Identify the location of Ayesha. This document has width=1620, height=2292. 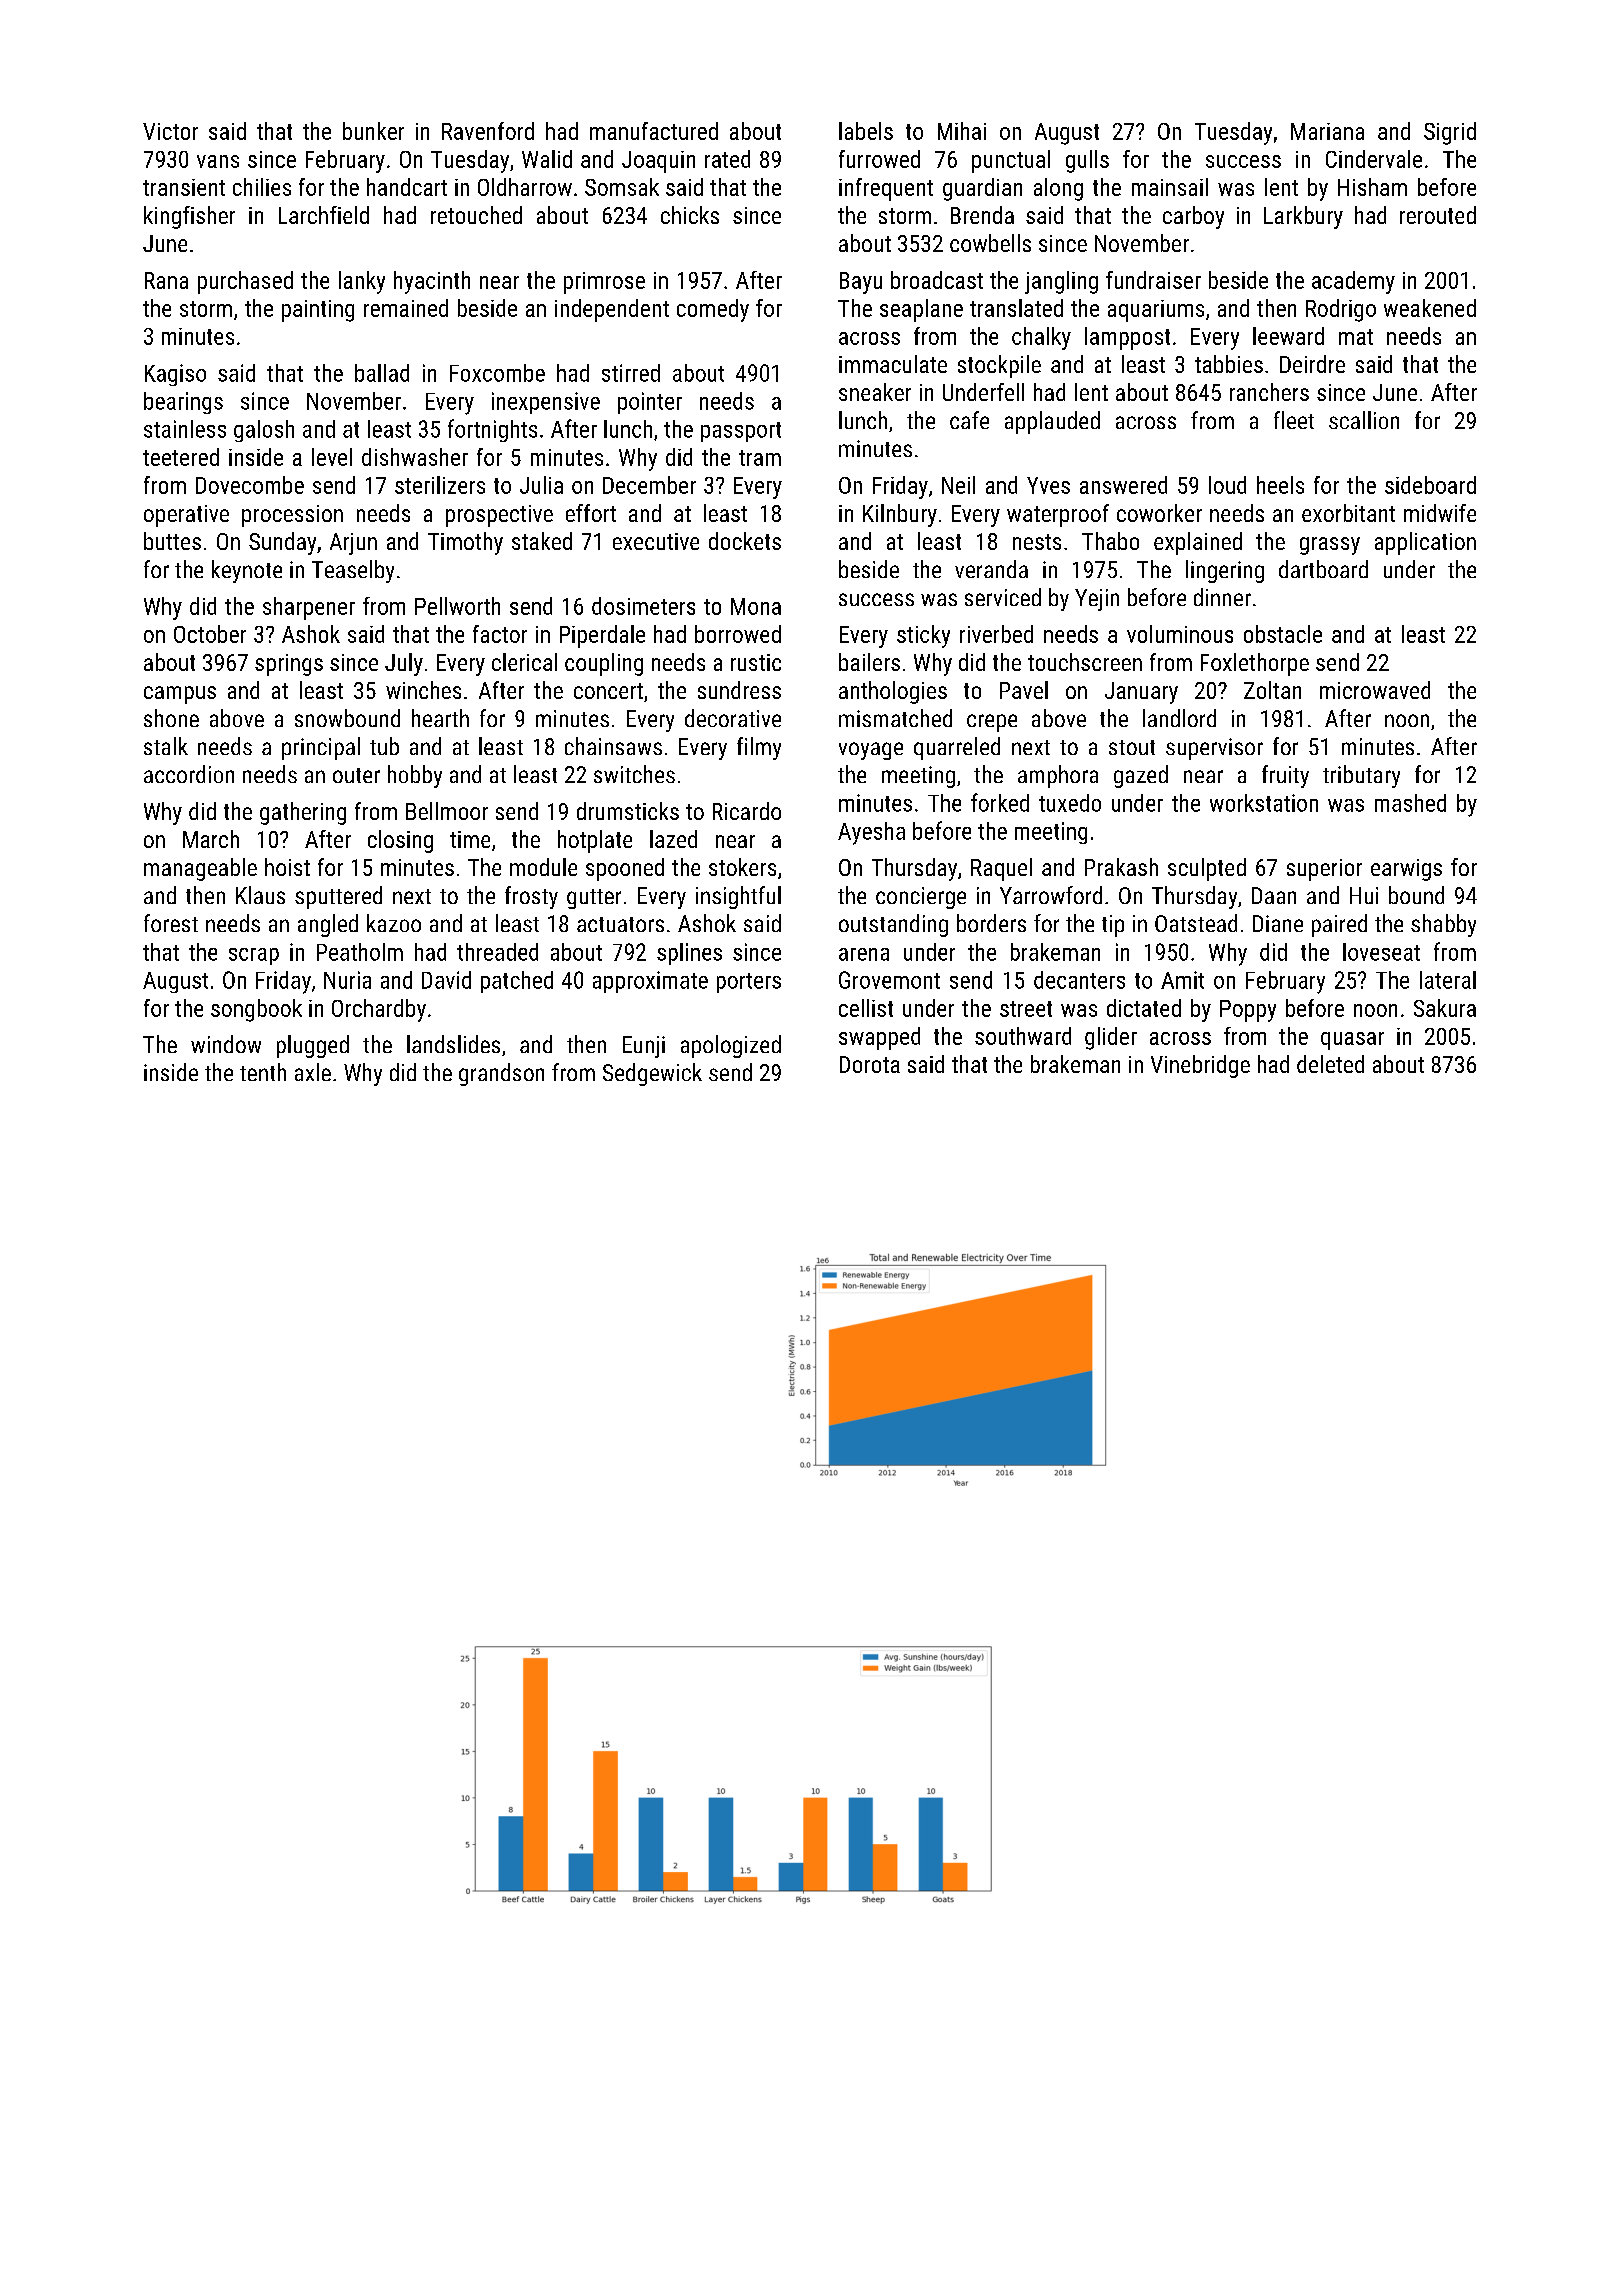
(871, 833).
